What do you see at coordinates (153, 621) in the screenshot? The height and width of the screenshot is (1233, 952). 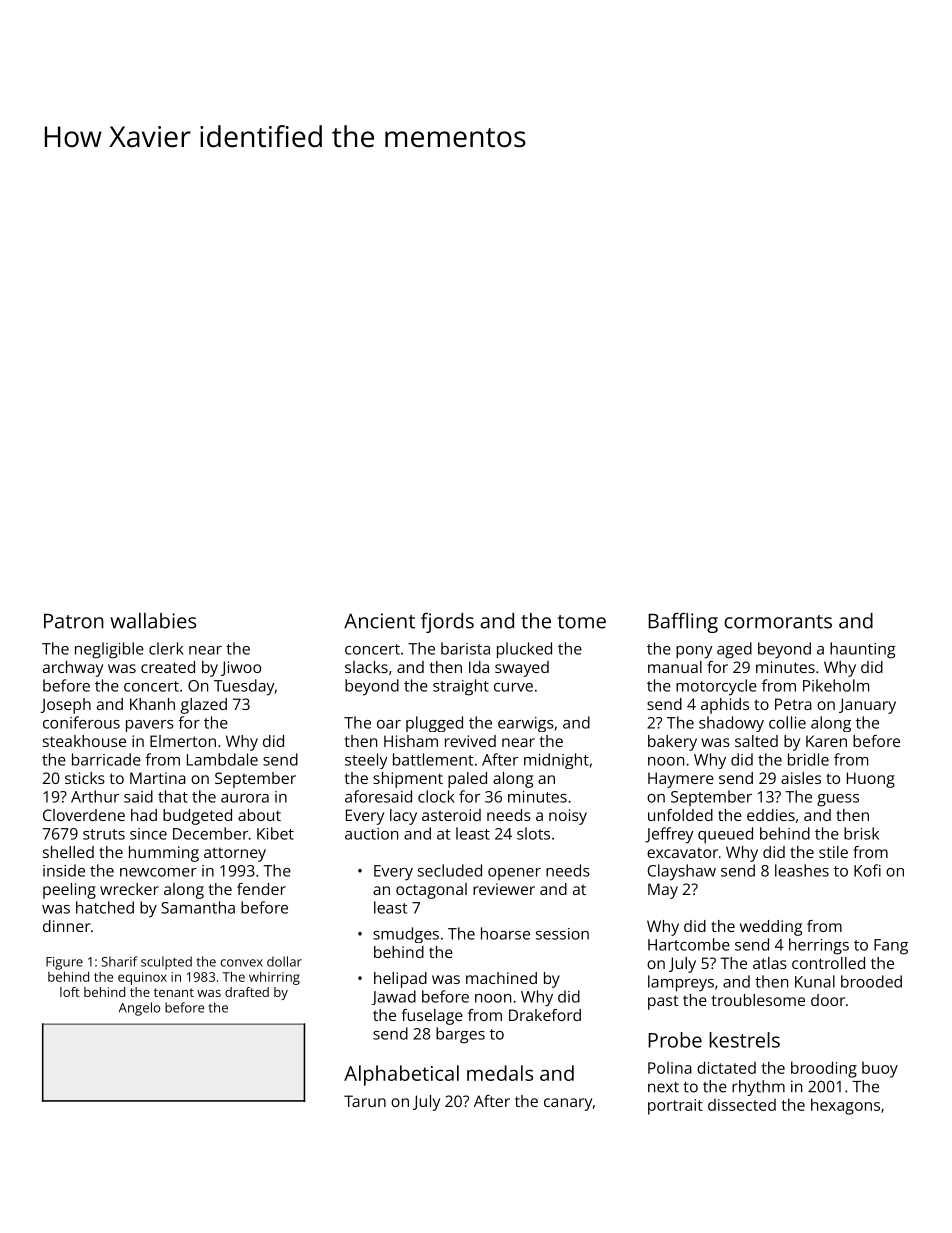 I see `wallabies` at bounding box center [153, 621].
